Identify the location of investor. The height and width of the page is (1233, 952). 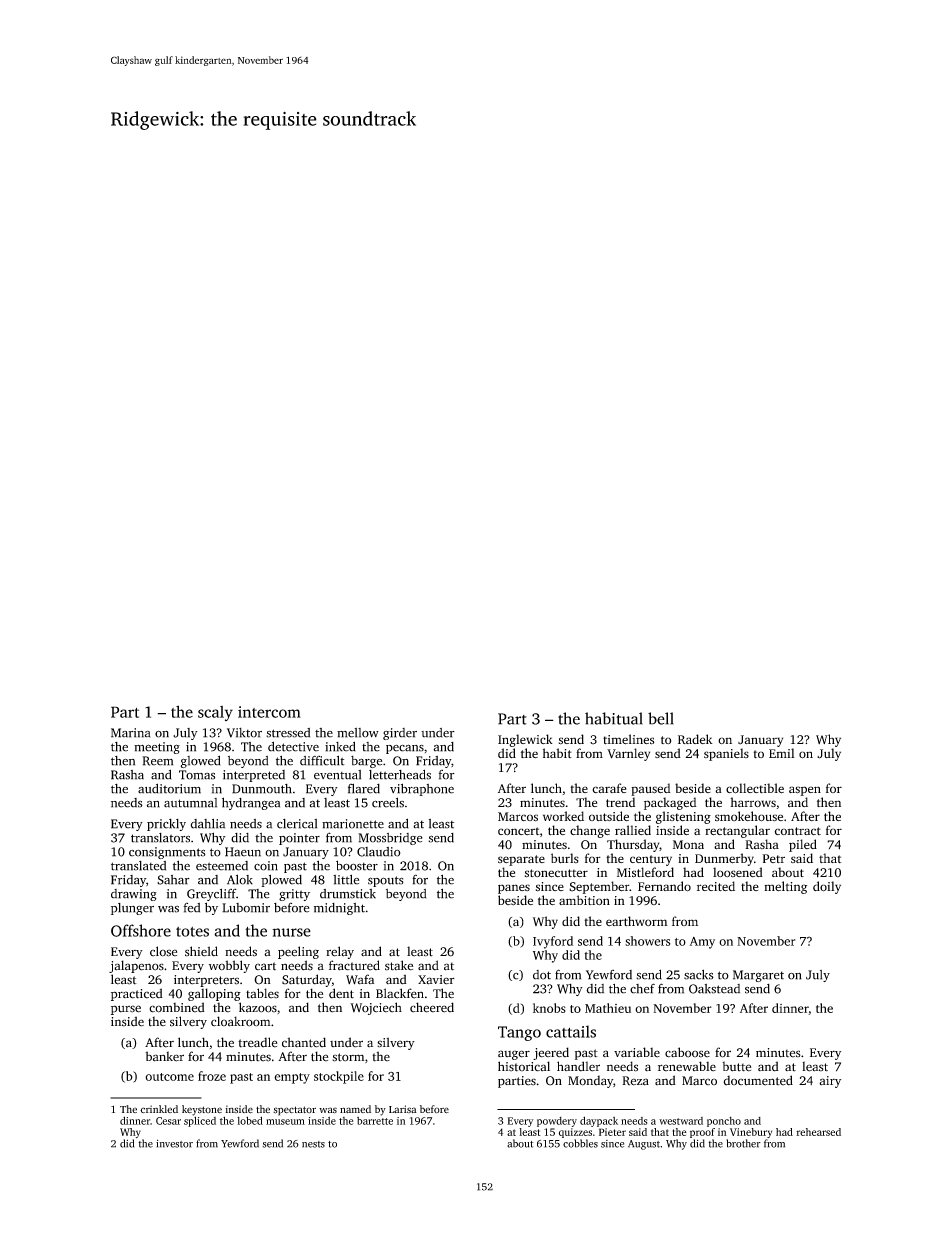
(174, 1144).
